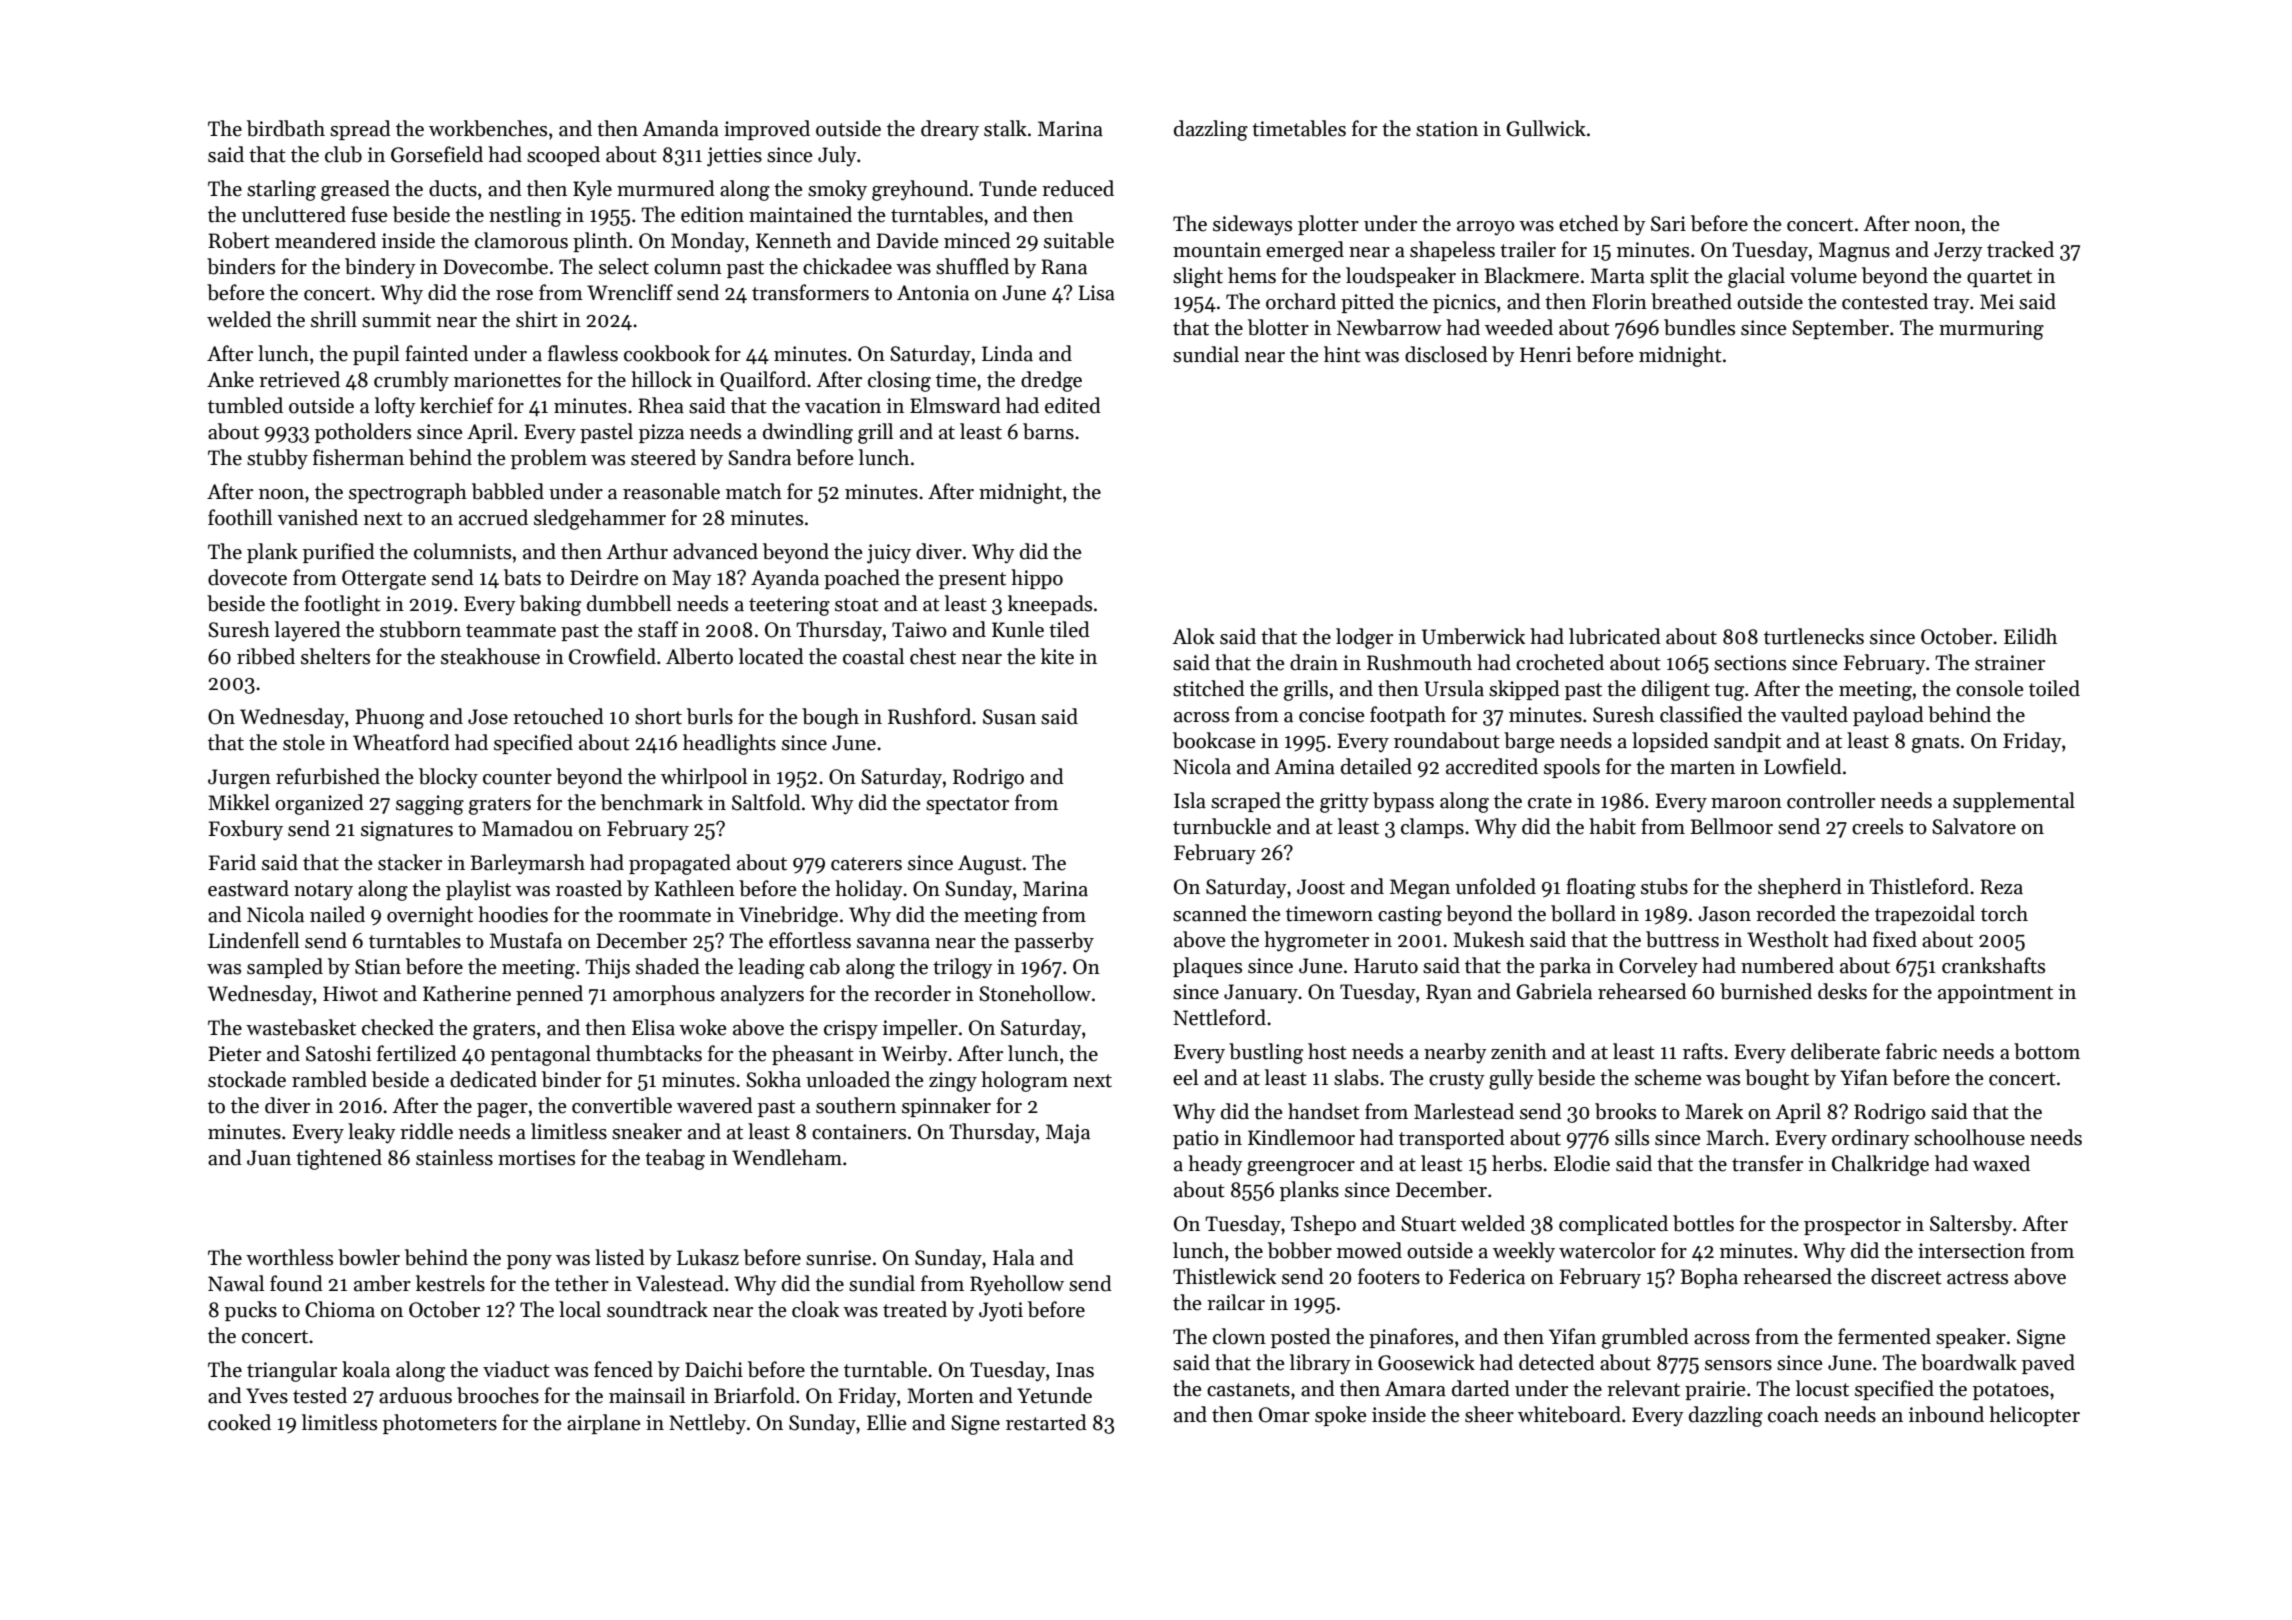 This screenshot has width=2292, height=1620. Describe the element at coordinates (1911, 1051) in the screenshot. I see `fabric` at that location.
